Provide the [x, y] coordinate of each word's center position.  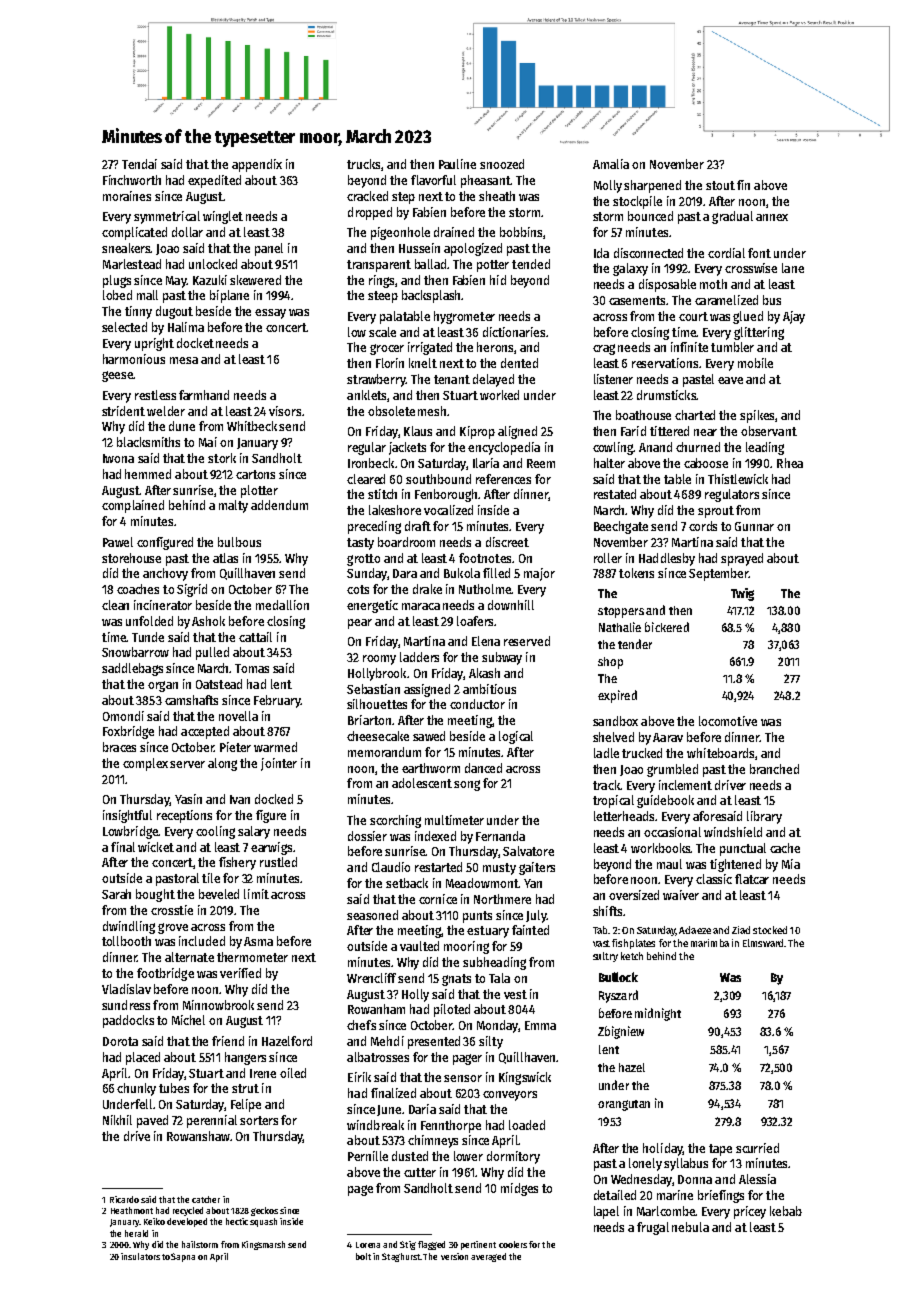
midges [519, 1189]
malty [233, 506]
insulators [140, 1256]
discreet [507, 542]
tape [720, 1150]
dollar [187, 232]
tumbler [732, 347]
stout [720, 185]
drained [454, 232]
